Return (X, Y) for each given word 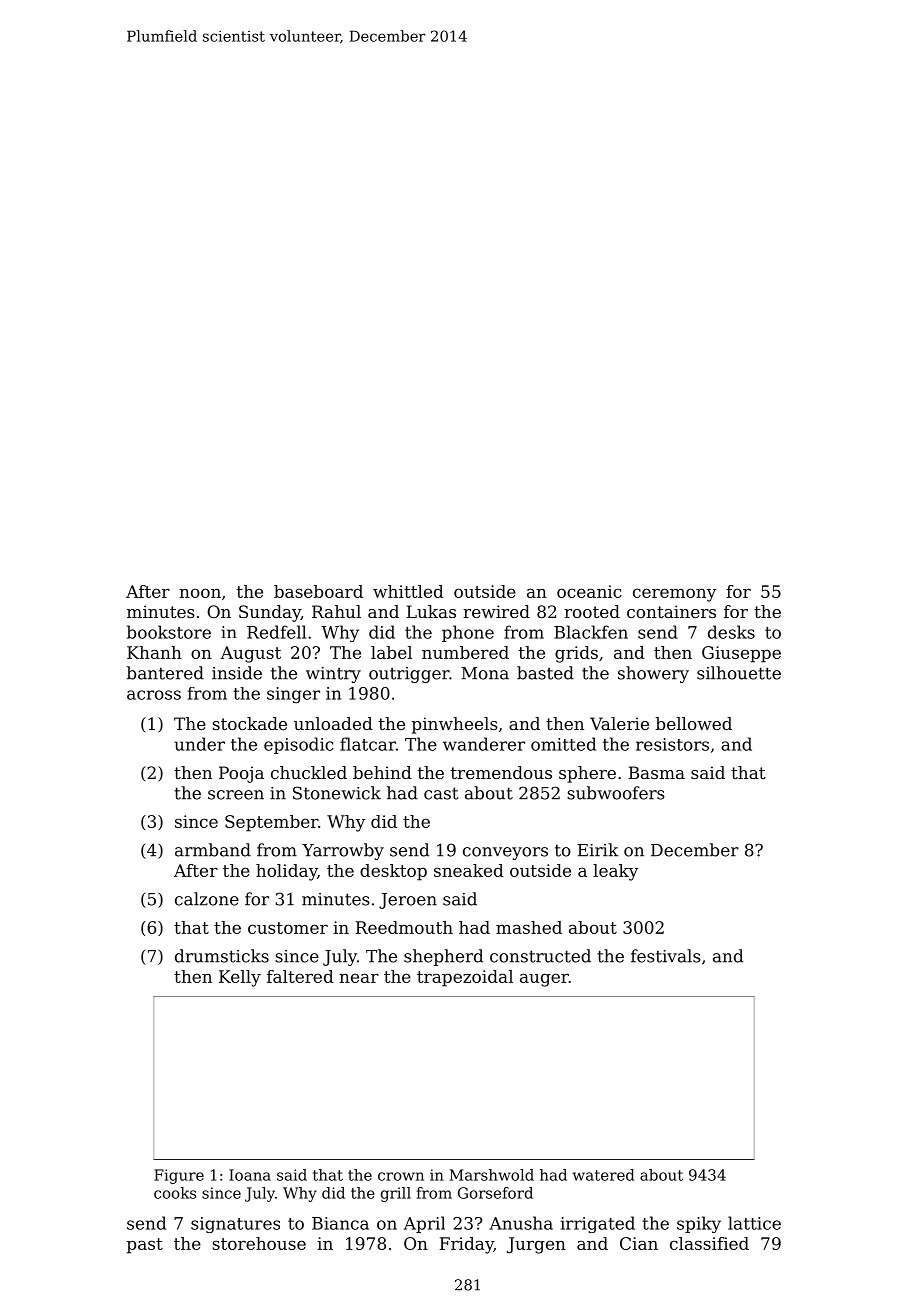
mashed (529, 927)
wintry (333, 675)
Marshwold (491, 1175)
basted (545, 673)
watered (603, 1175)
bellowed (694, 723)
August (250, 654)
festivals (666, 956)
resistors (672, 744)
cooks (175, 1193)
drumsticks (222, 956)
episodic (298, 745)
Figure (179, 1176)
